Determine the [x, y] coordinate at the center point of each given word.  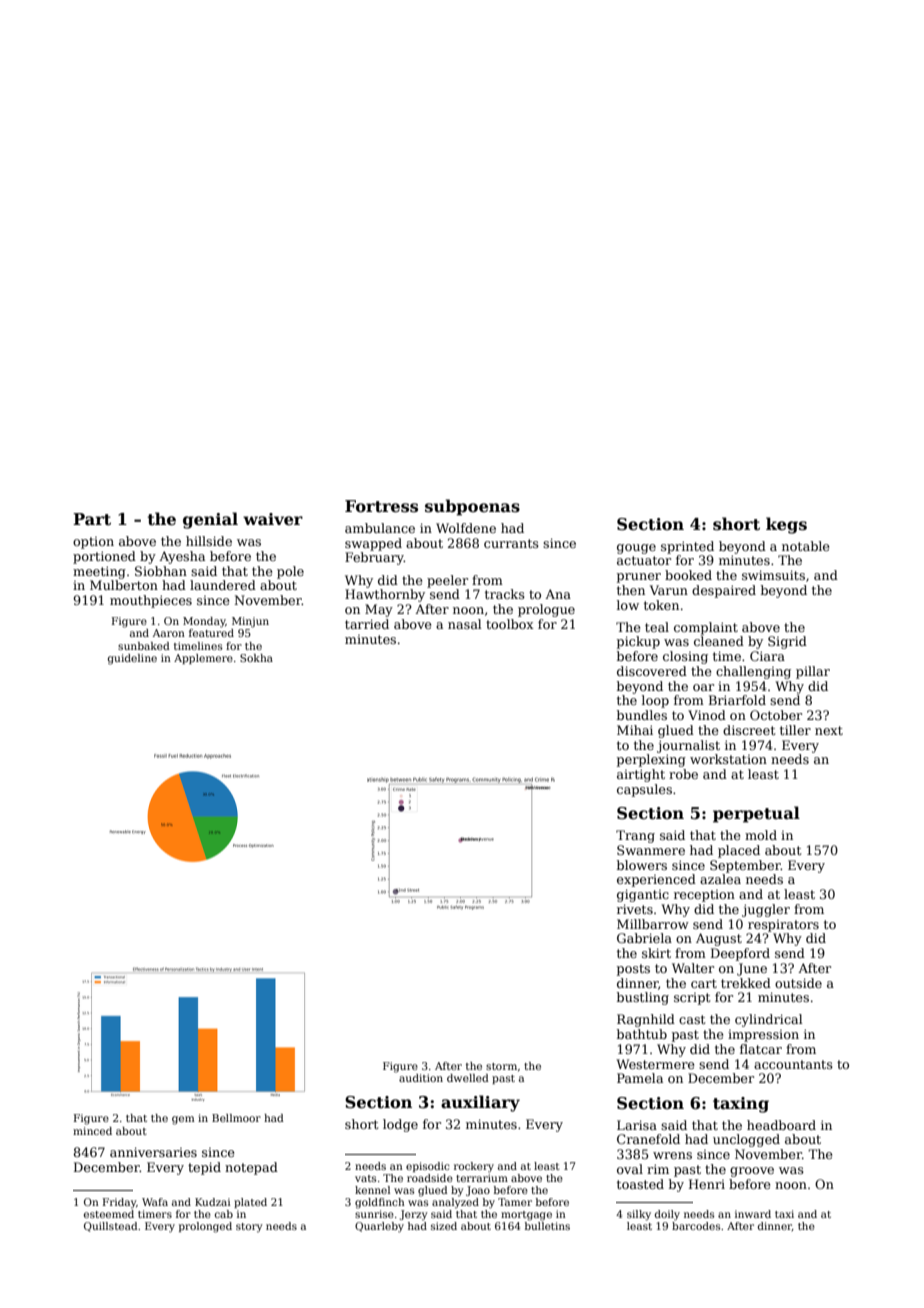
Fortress [381, 506]
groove [752, 1172]
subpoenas [472, 507]
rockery [474, 1167]
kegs [786, 525]
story [249, 1227]
